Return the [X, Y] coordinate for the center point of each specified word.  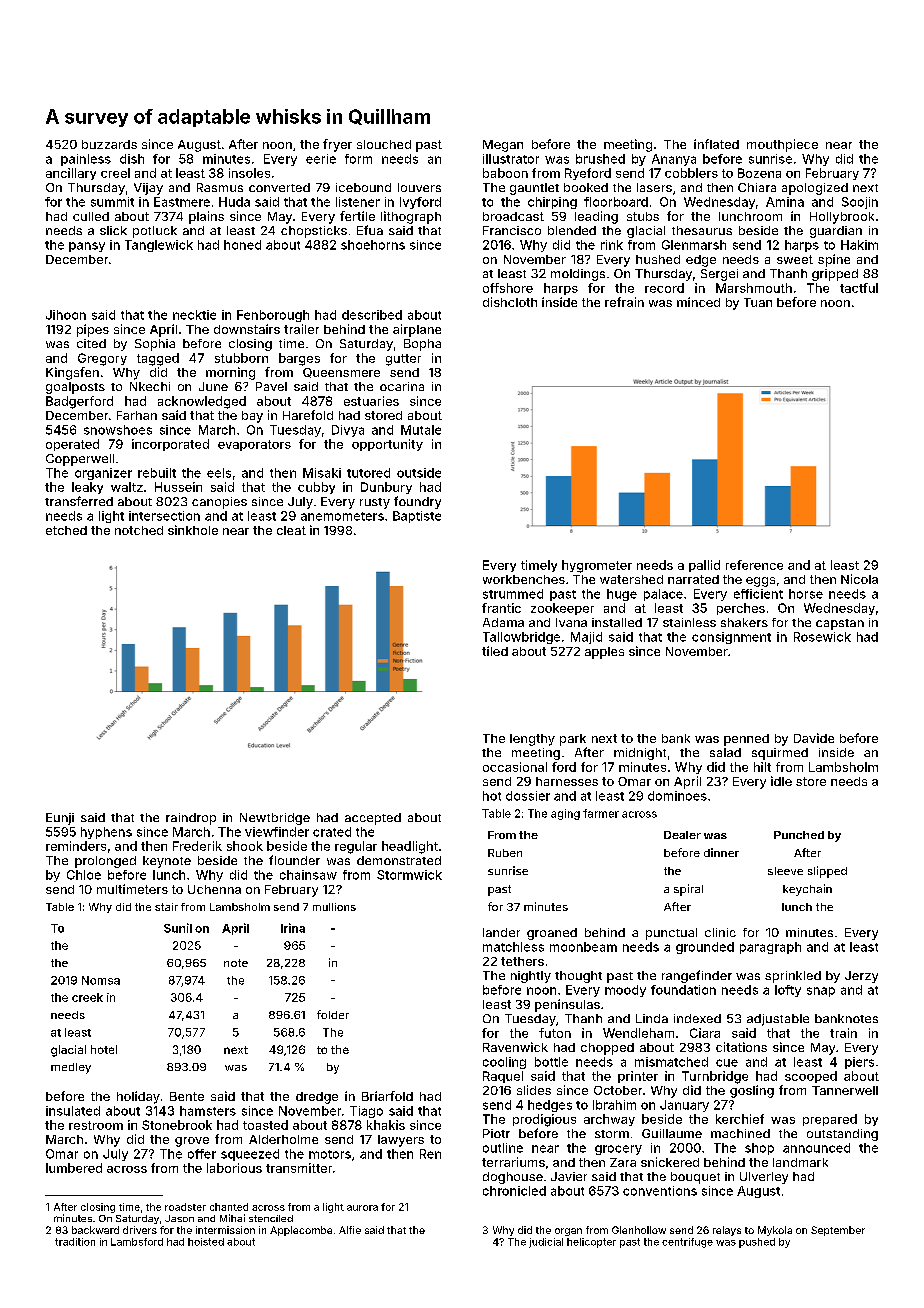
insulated [73, 1111]
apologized [815, 189]
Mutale [421, 430]
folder [333, 1014]
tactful [859, 288]
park [573, 740]
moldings [578, 275]
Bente [187, 1096]
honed [242, 245]
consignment [731, 638]
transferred [79, 501]
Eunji [60, 819]
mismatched [671, 1062]
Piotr [496, 1133]
